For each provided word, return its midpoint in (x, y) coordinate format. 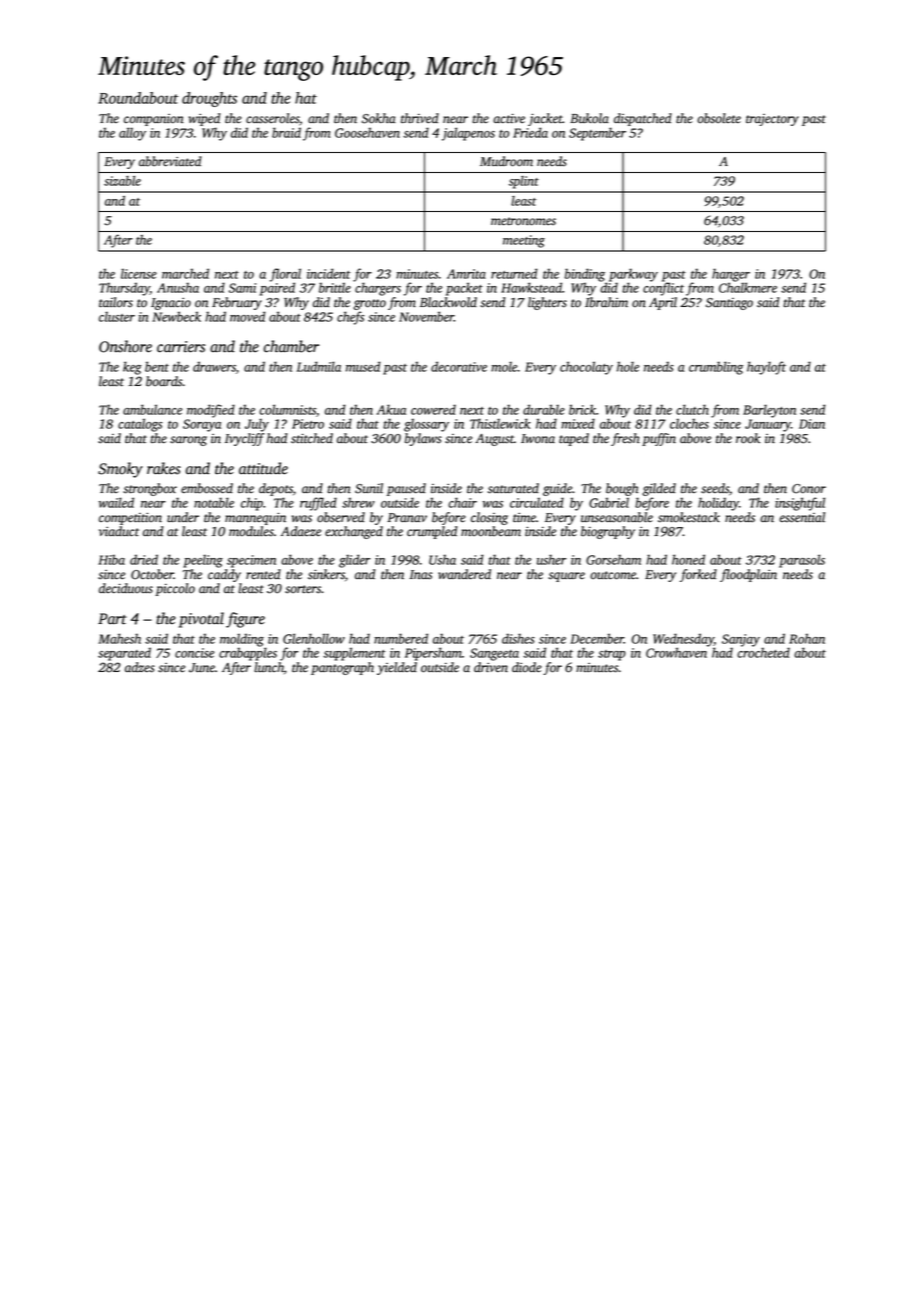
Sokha (379, 118)
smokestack (689, 517)
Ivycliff (244, 439)
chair (462, 502)
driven (491, 667)
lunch (269, 667)
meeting (524, 241)
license (139, 273)
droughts (209, 99)
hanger (731, 275)
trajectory (772, 120)
